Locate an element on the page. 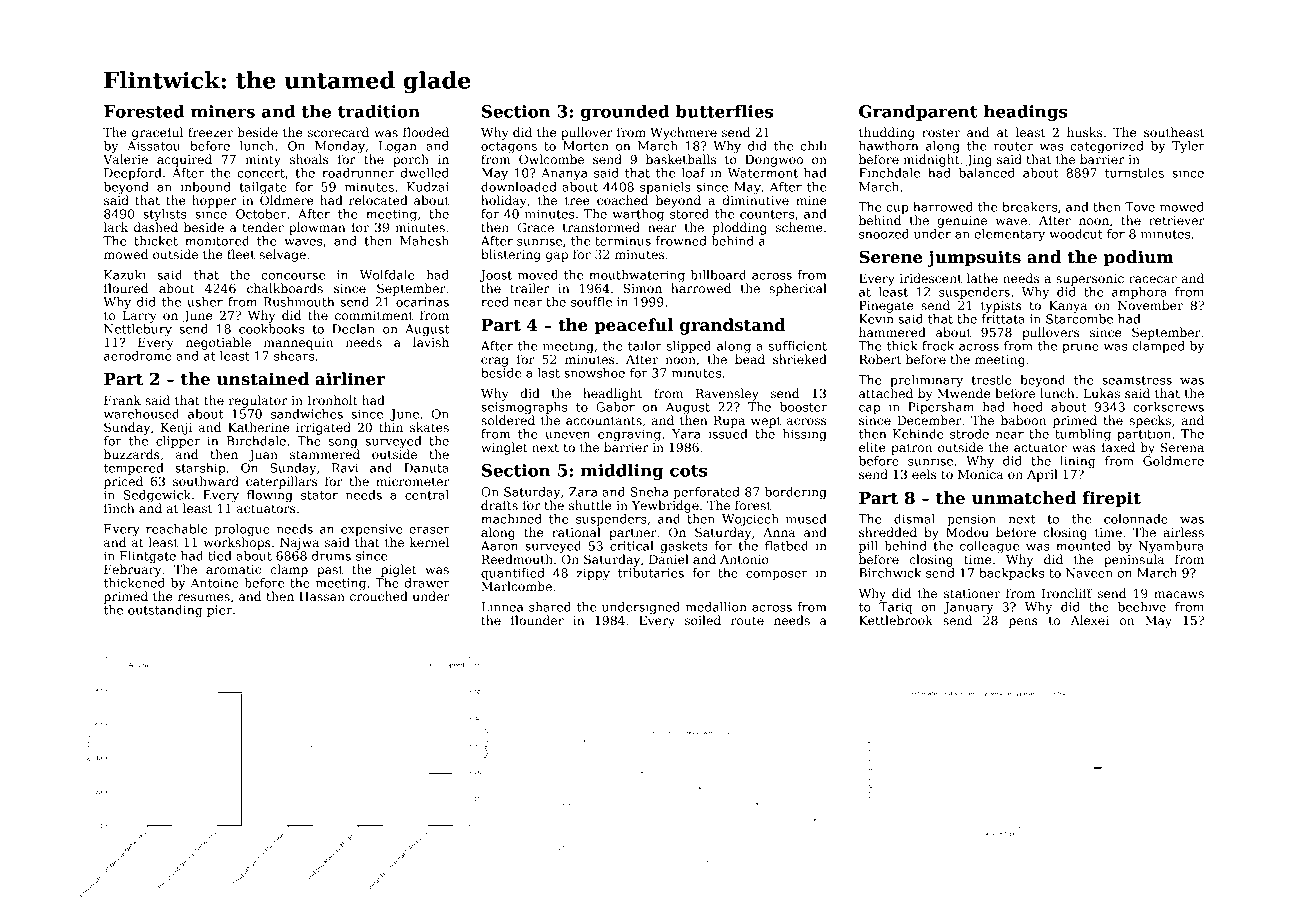 The image size is (1308, 924). butterflies is located at coordinates (724, 111).
